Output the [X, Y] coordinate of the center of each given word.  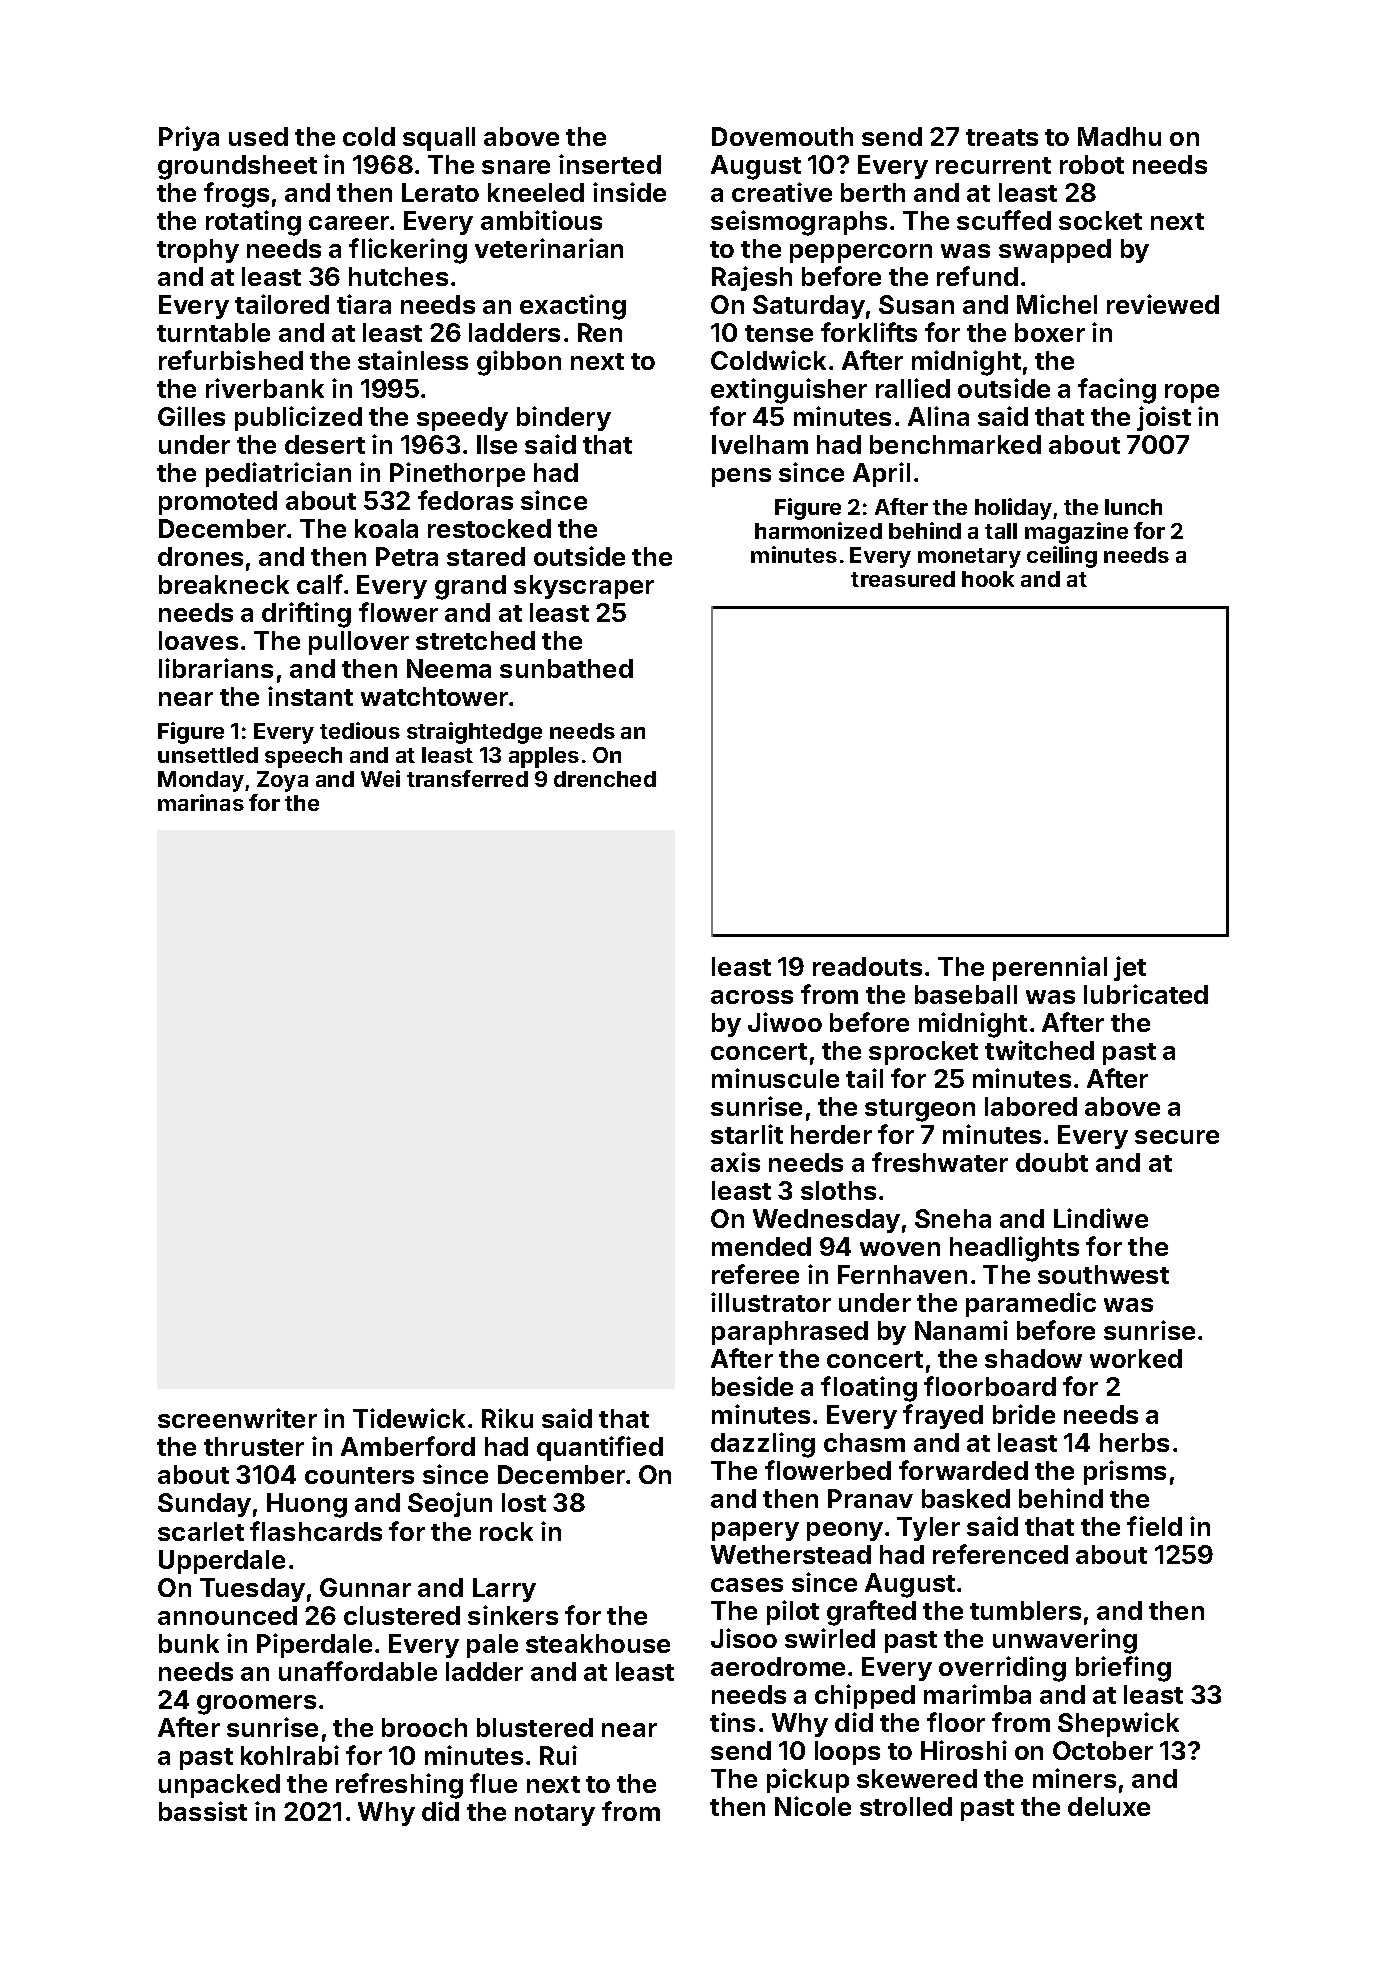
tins [732, 1722]
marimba [977, 1694]
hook [988, 579]
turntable [213, 332]
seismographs [799, 223]
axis [735, 1162]
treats [1002, 137]
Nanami [961, 1330]
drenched [605, 779]
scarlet [201, 1531]
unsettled [208, 755]
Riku [507, 1418]
